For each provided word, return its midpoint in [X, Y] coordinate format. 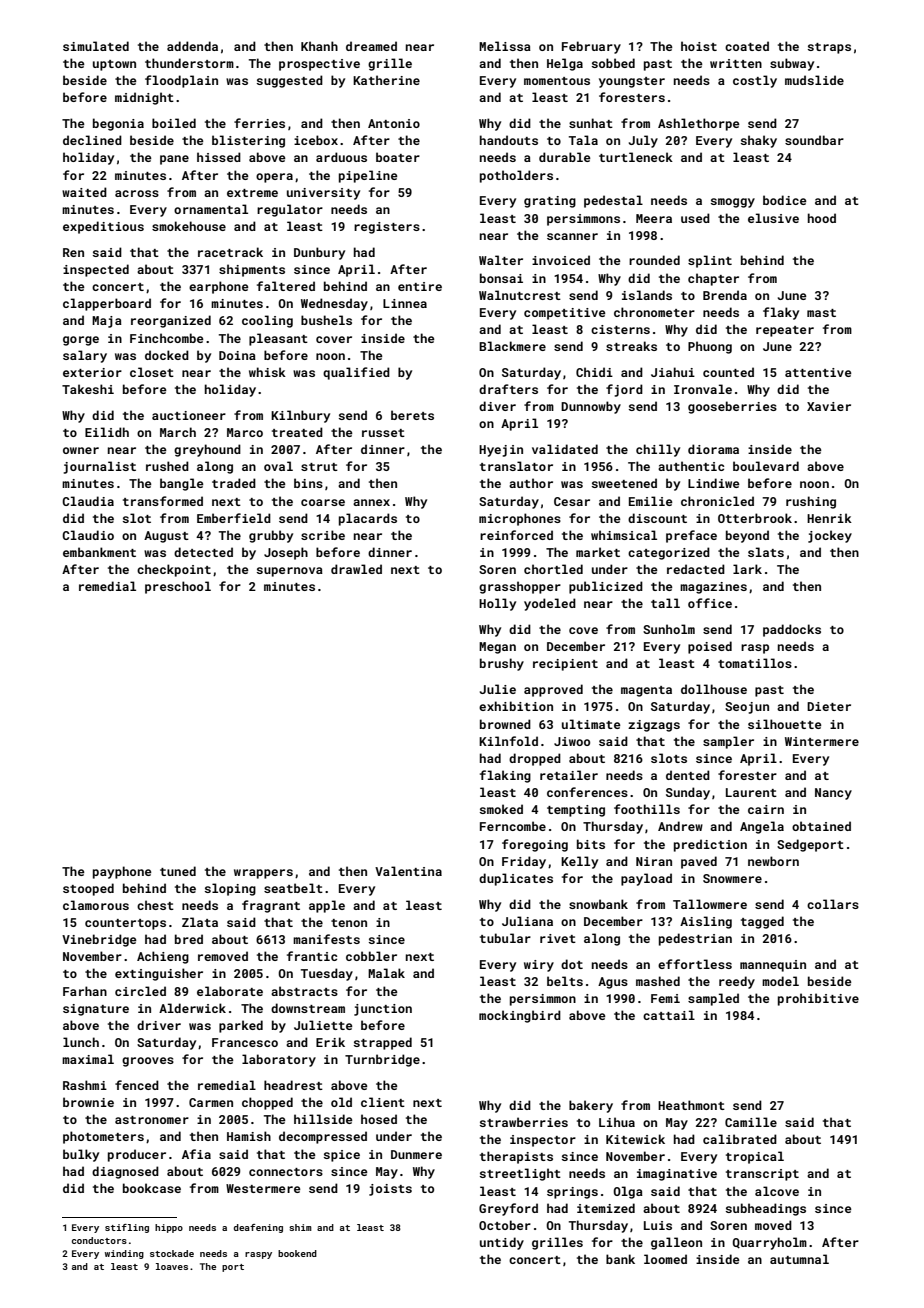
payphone [122, 872]
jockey [830, 536]
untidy [502, 1243]
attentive [818, 372]
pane [174, 160]
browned [505, 724]
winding [124, 1254]
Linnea [405, 303]
